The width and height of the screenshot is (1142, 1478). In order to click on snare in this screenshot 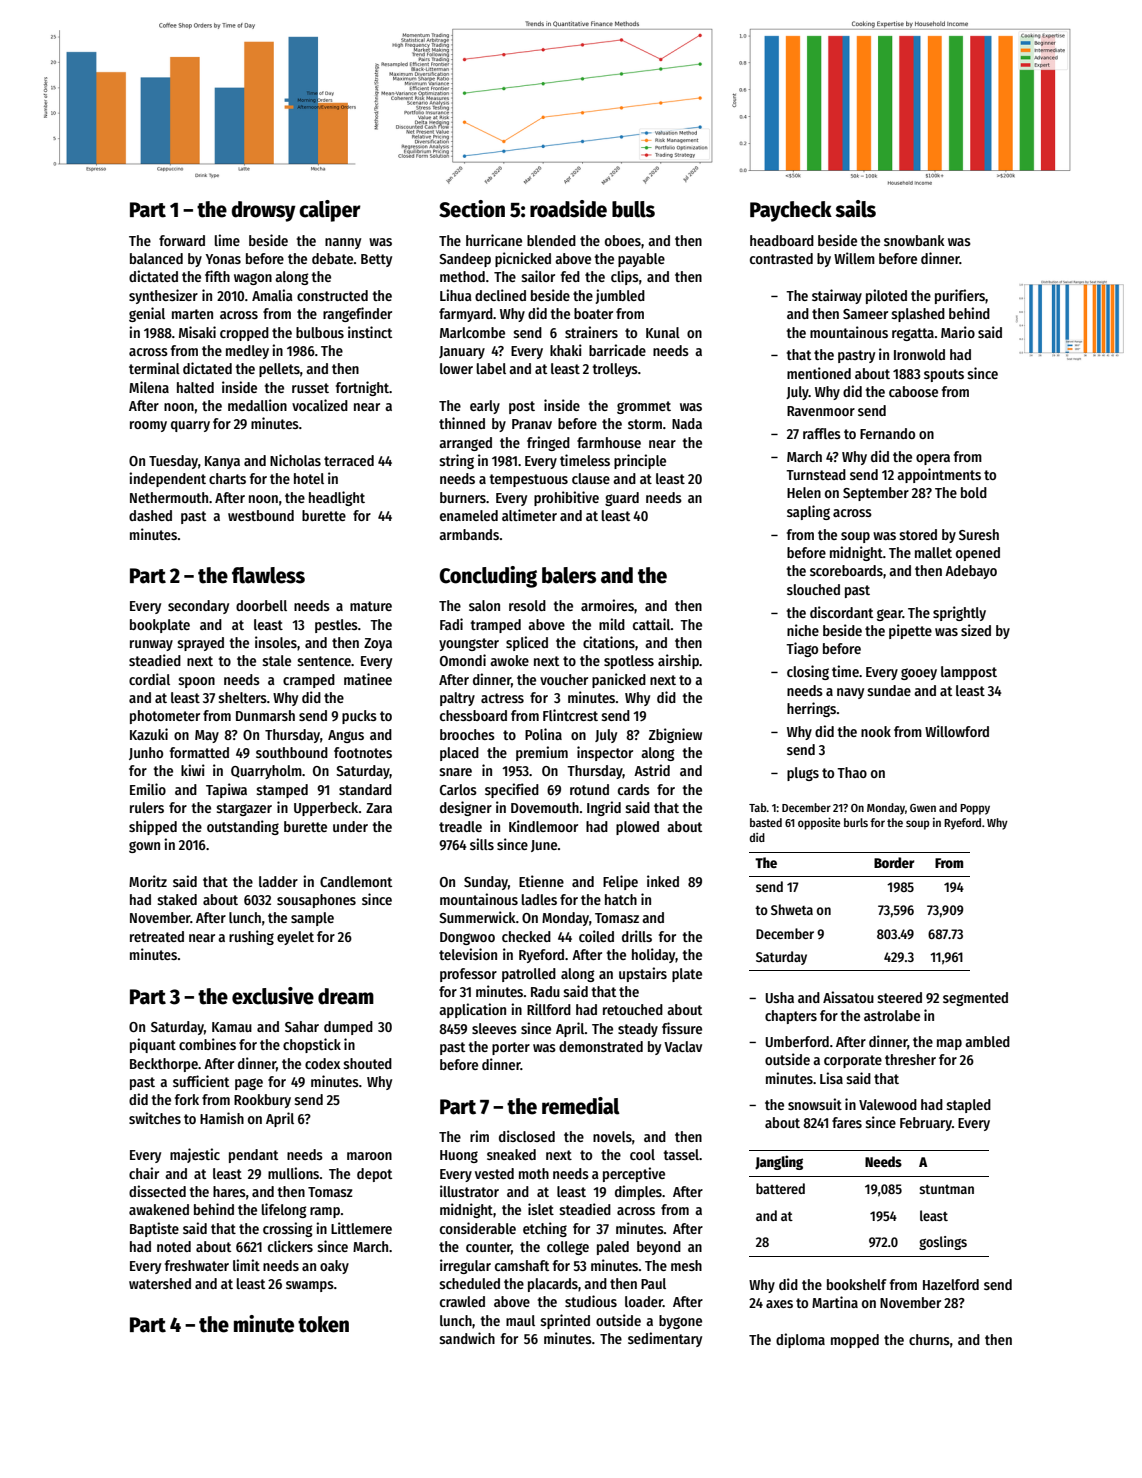, I will do `click(455, 772)`.
